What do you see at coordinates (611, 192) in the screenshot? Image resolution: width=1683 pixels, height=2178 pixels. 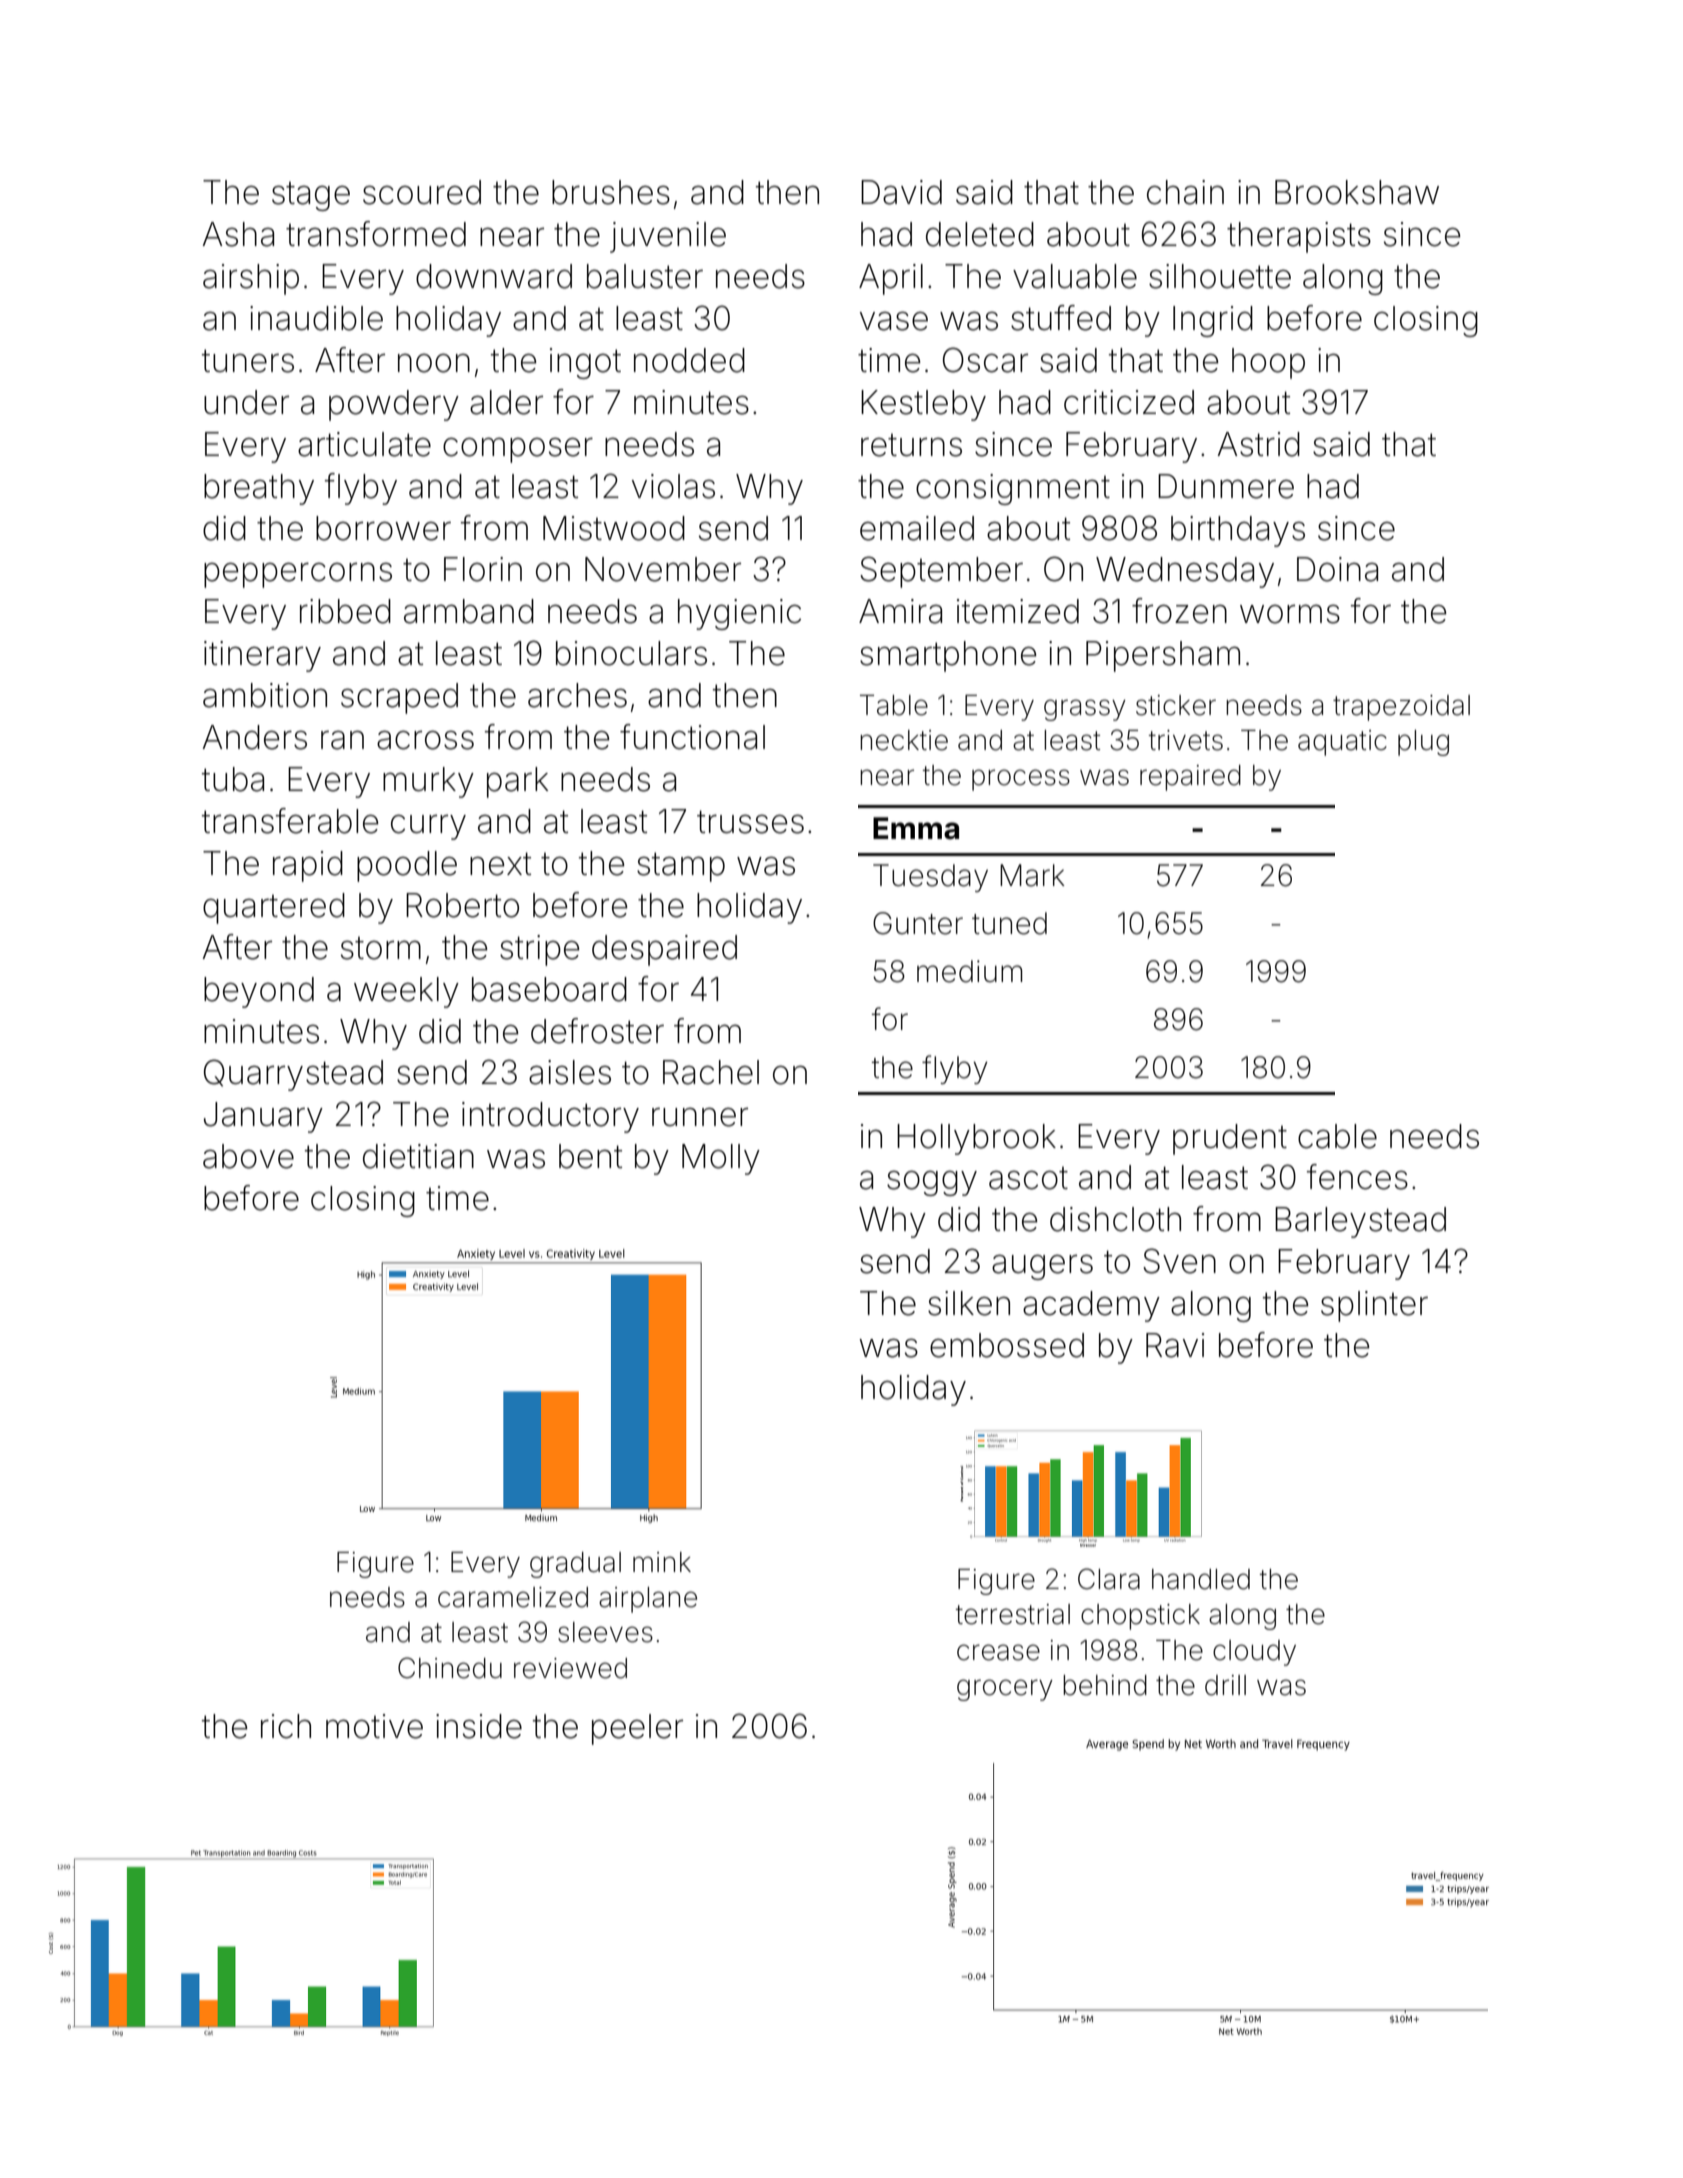 I see `brushes` at bounding box center [611, 192].
